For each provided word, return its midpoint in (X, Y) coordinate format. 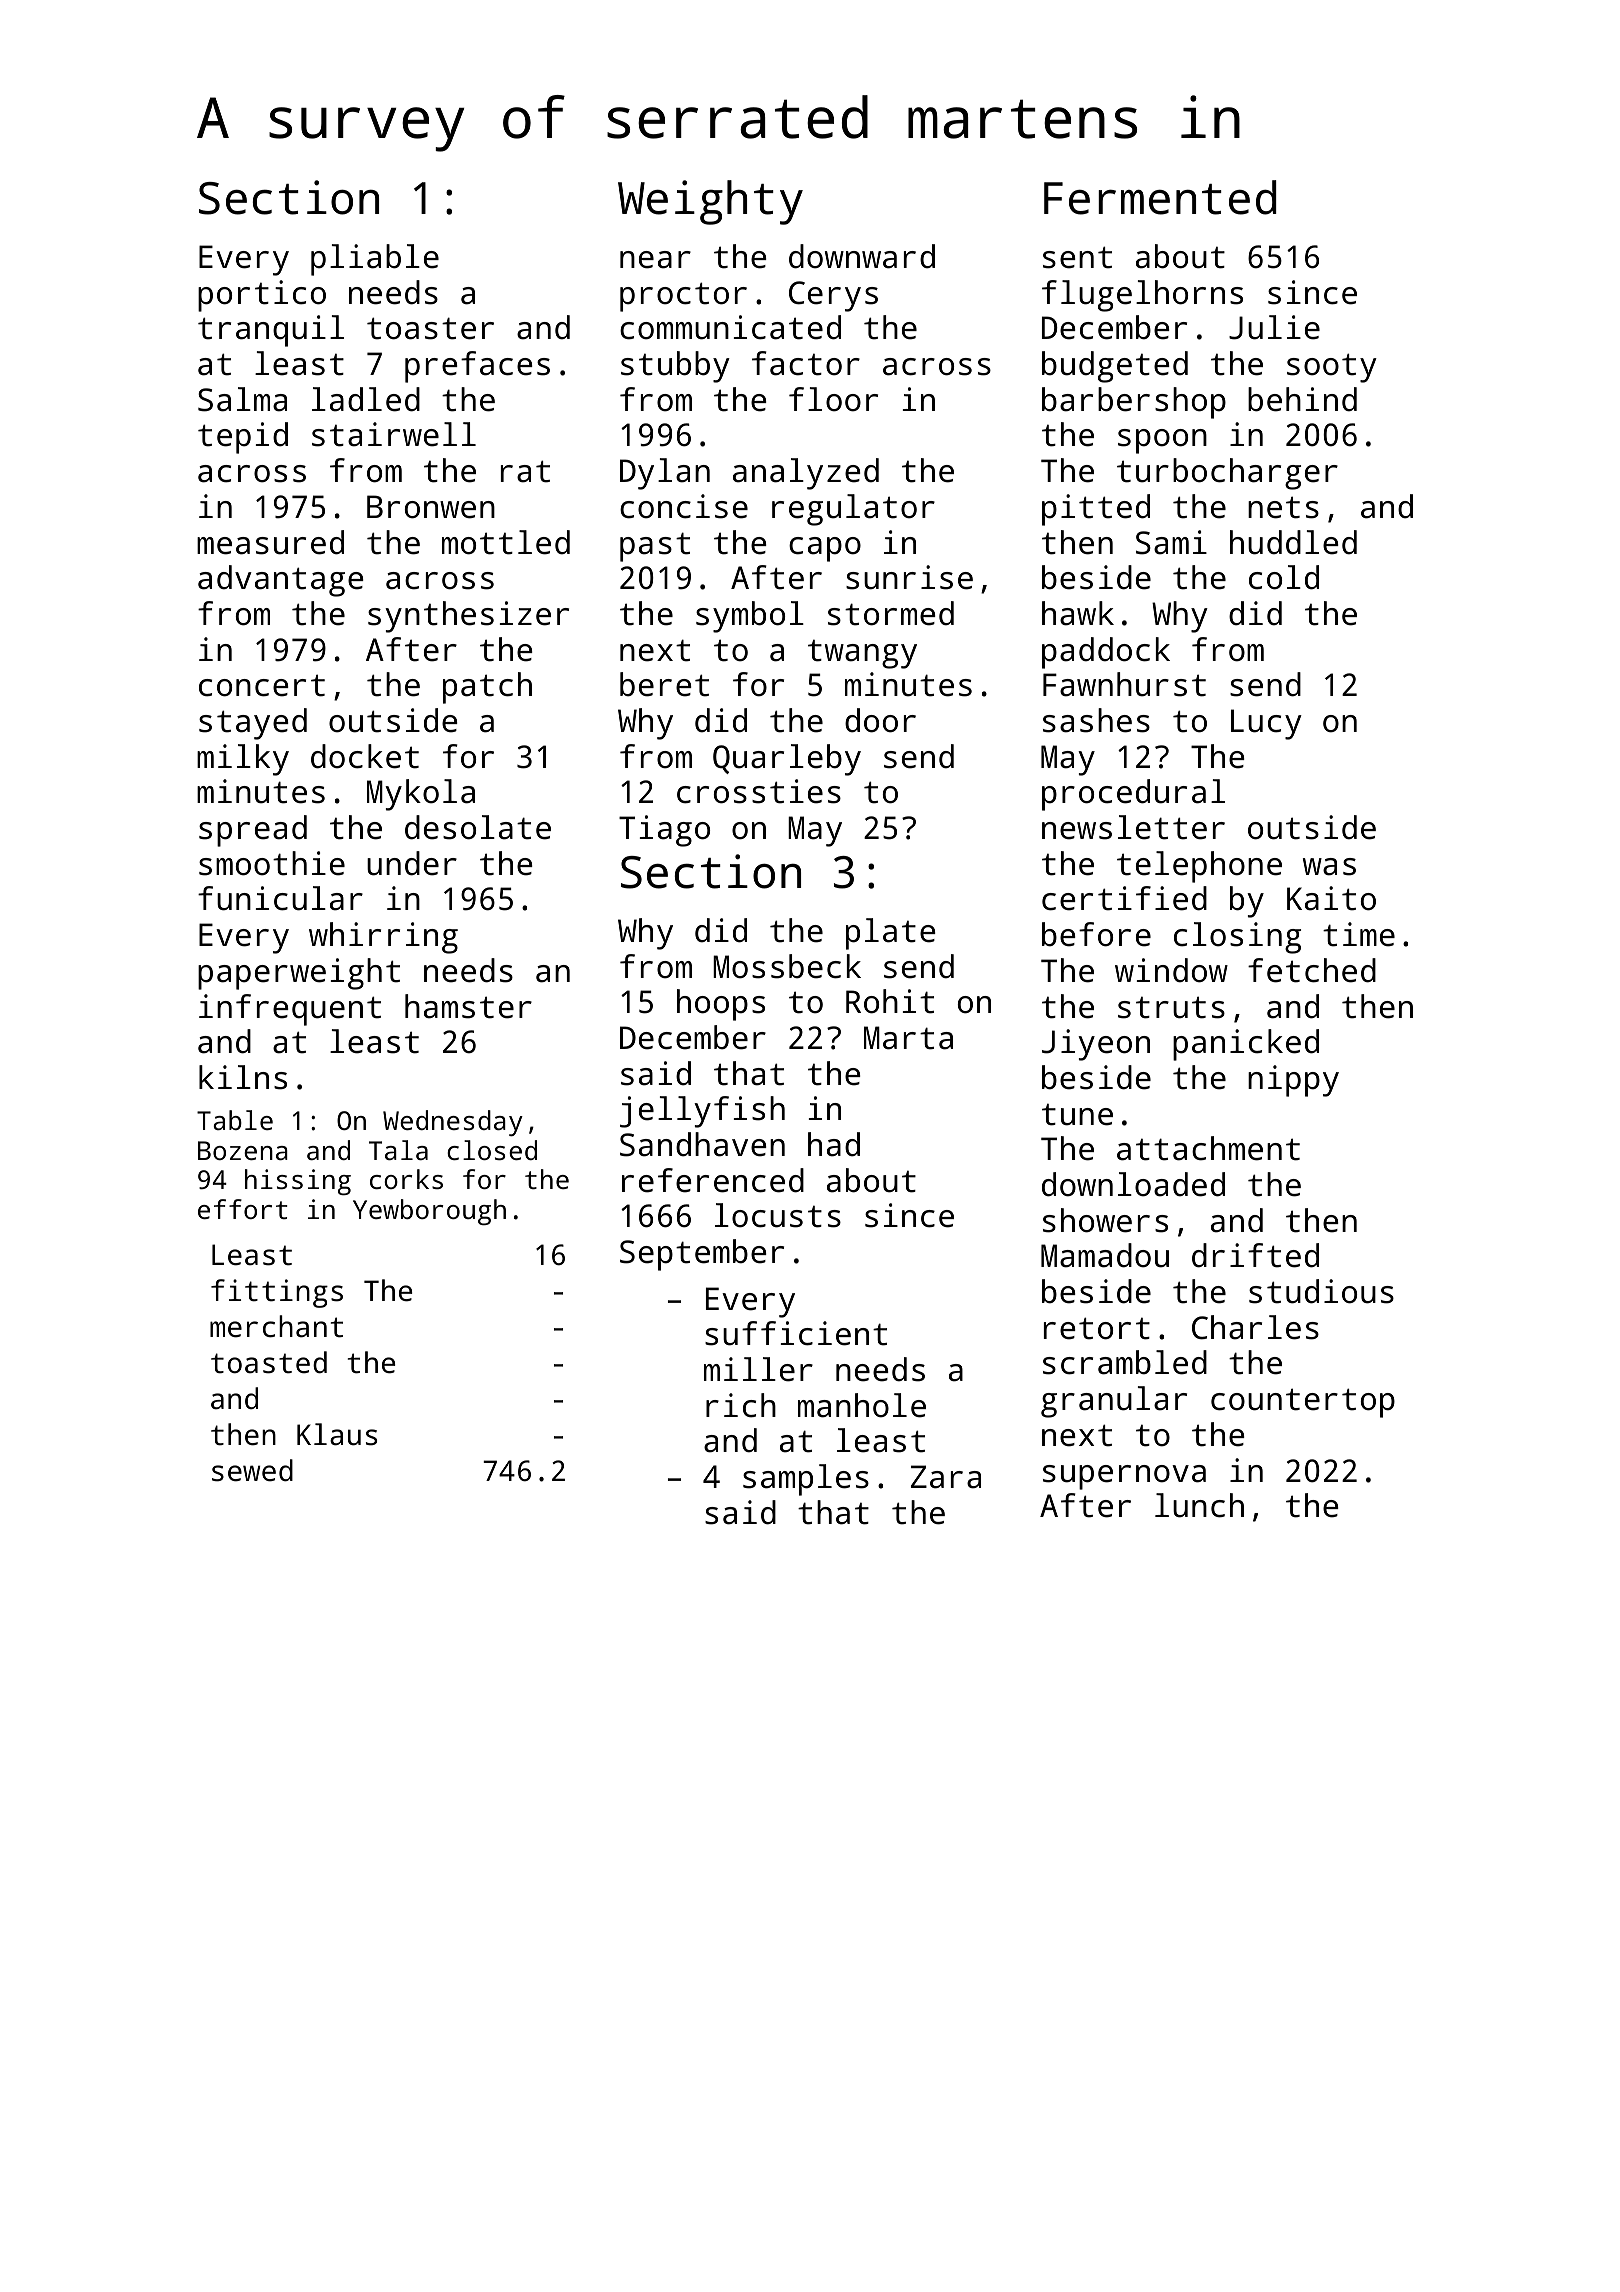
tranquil (271, 331)
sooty (1332, 368)
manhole (862, 1405)
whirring (383, 938)
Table (235, 1120)
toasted (269, 1362)
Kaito (1331, 898)
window (1171, 970)
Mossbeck (787, 966)
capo (825, 549)
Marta (908, 1038)
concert (262, 685)
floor (833, 399)
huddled (1293, 542)
